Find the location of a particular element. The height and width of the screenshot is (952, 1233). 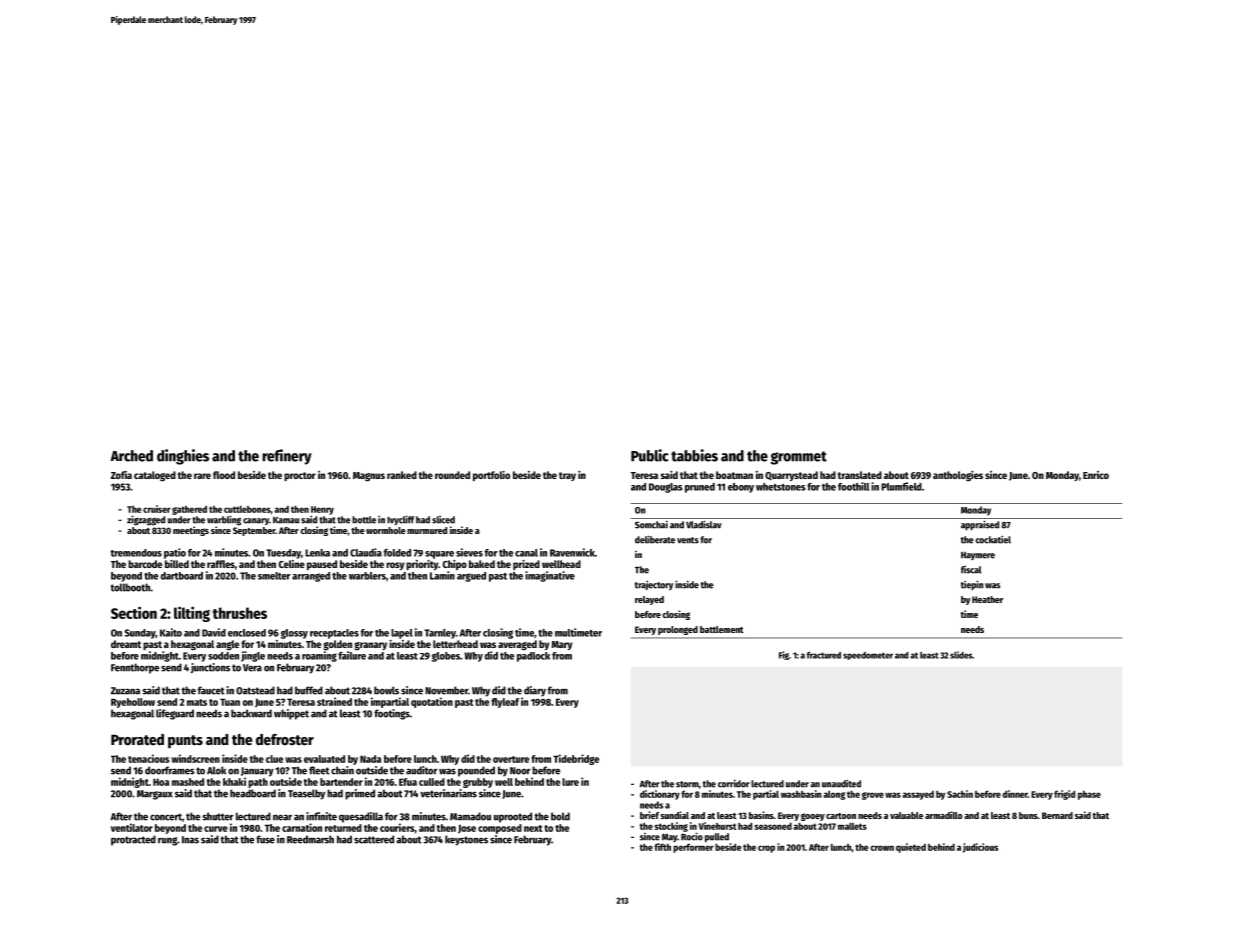

Henry is located at coordinates (322, 510).
